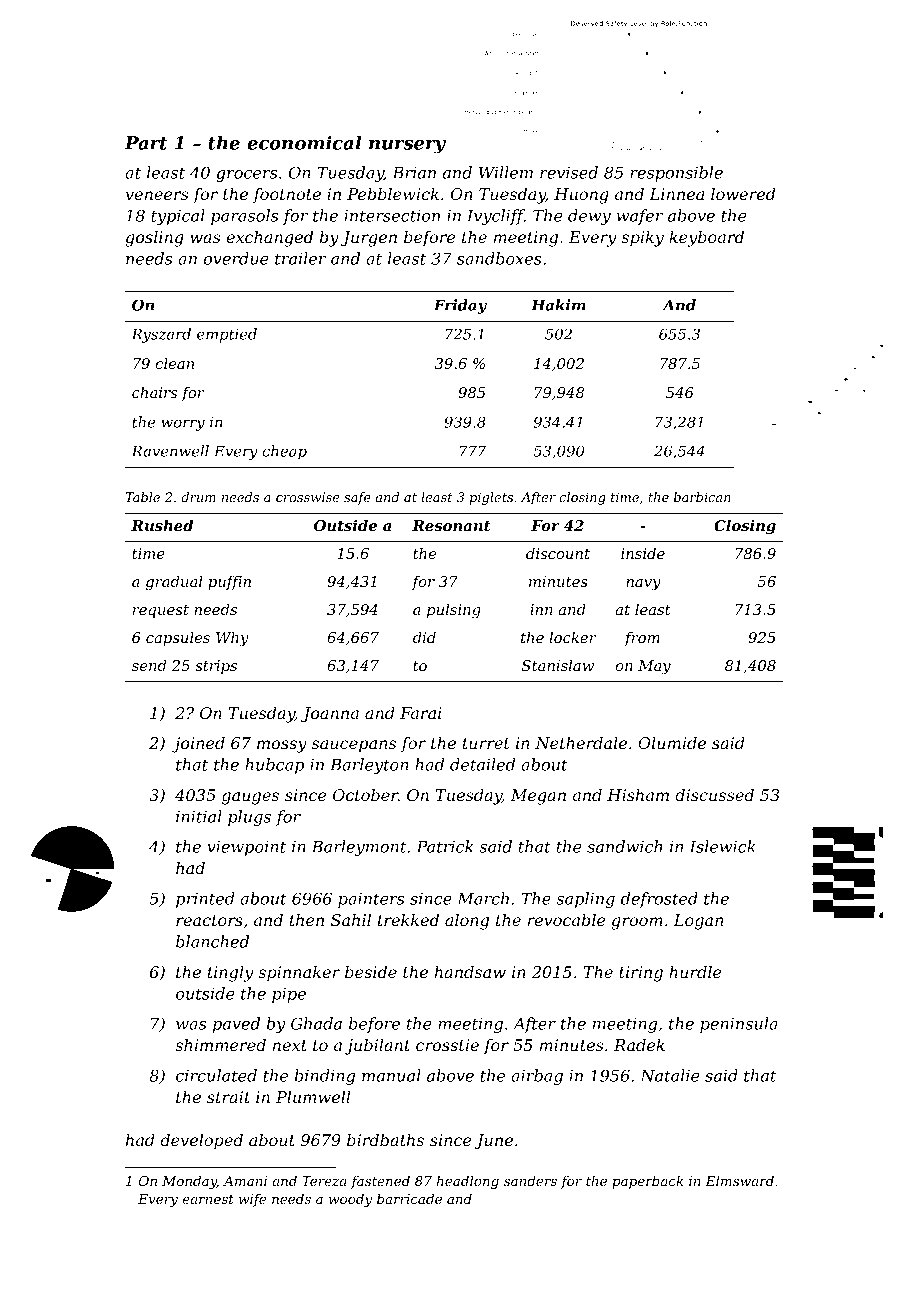  Describe the element at coordinates (252, 1200) in the image. I see `wife` at that location.
